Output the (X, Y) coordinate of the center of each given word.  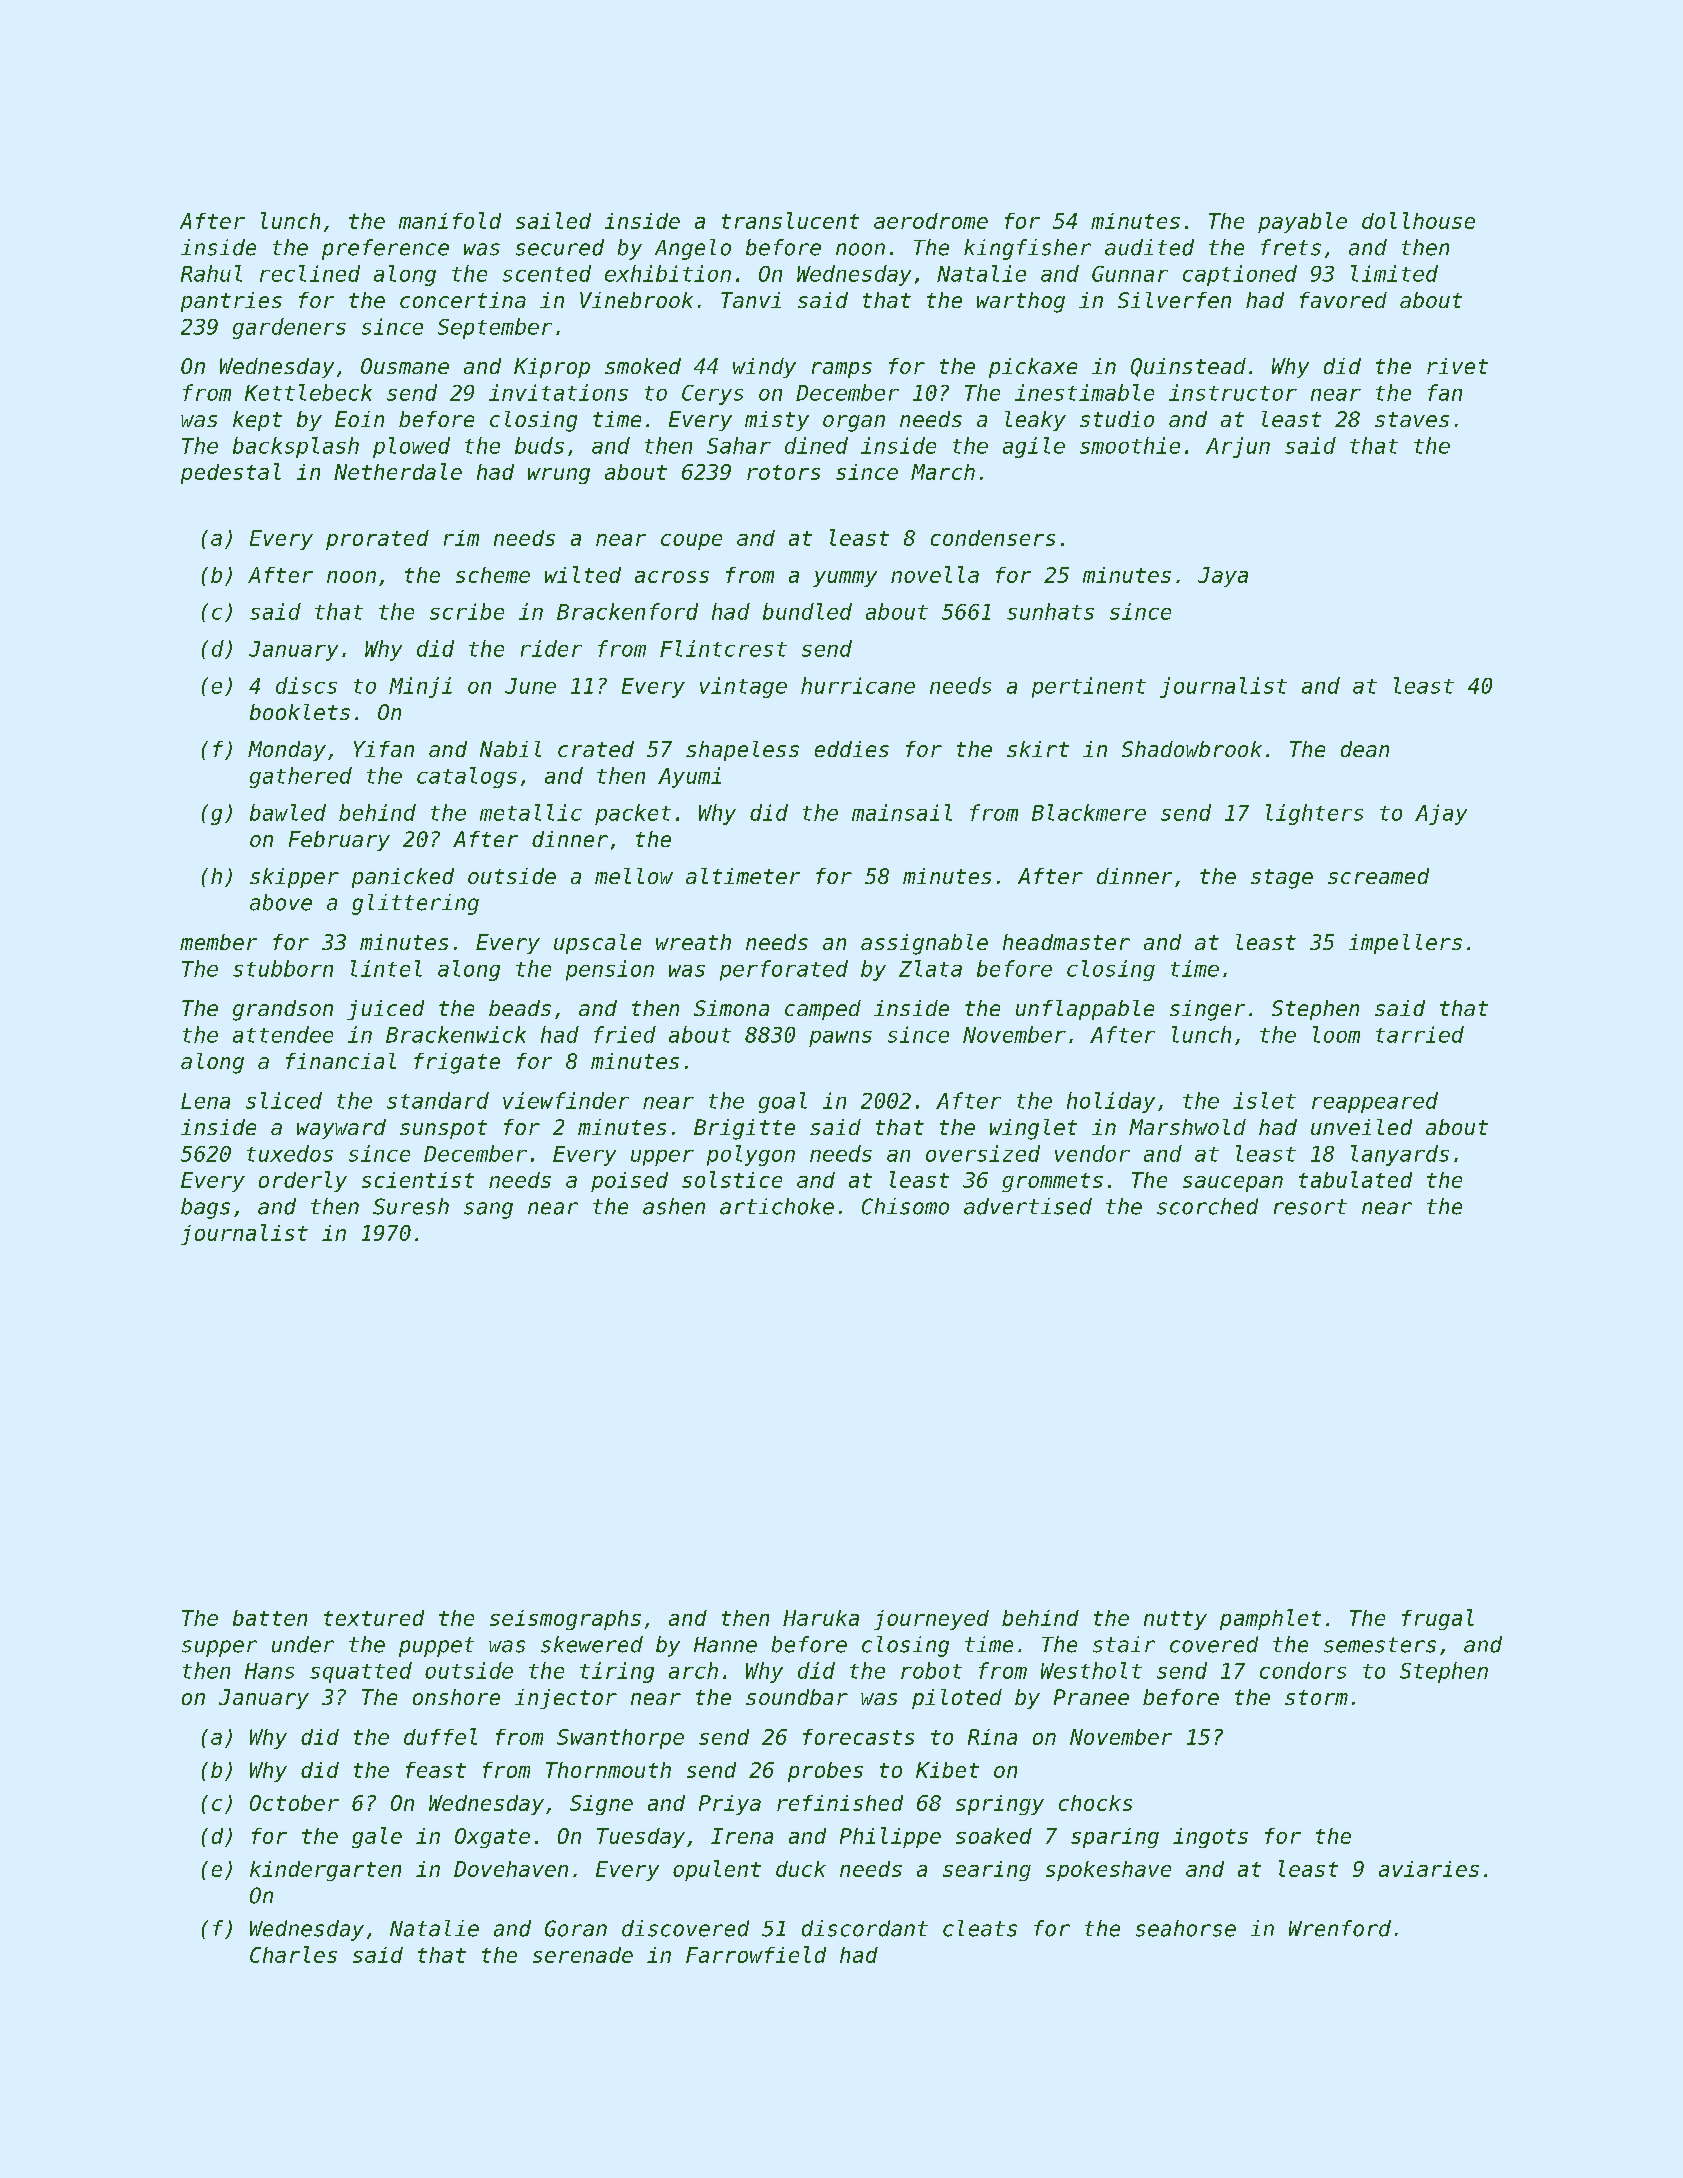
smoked (643, 366)
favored (1343, 300)
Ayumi (689, 777)
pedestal (231, 473)
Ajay (1441, 814)
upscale (597, 944)
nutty (1175, 1620)
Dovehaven (511, 1869)
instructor (1233, 392)
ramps (842, 370)
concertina (463, 300)
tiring (617, 1672)
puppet (436, 1647)
